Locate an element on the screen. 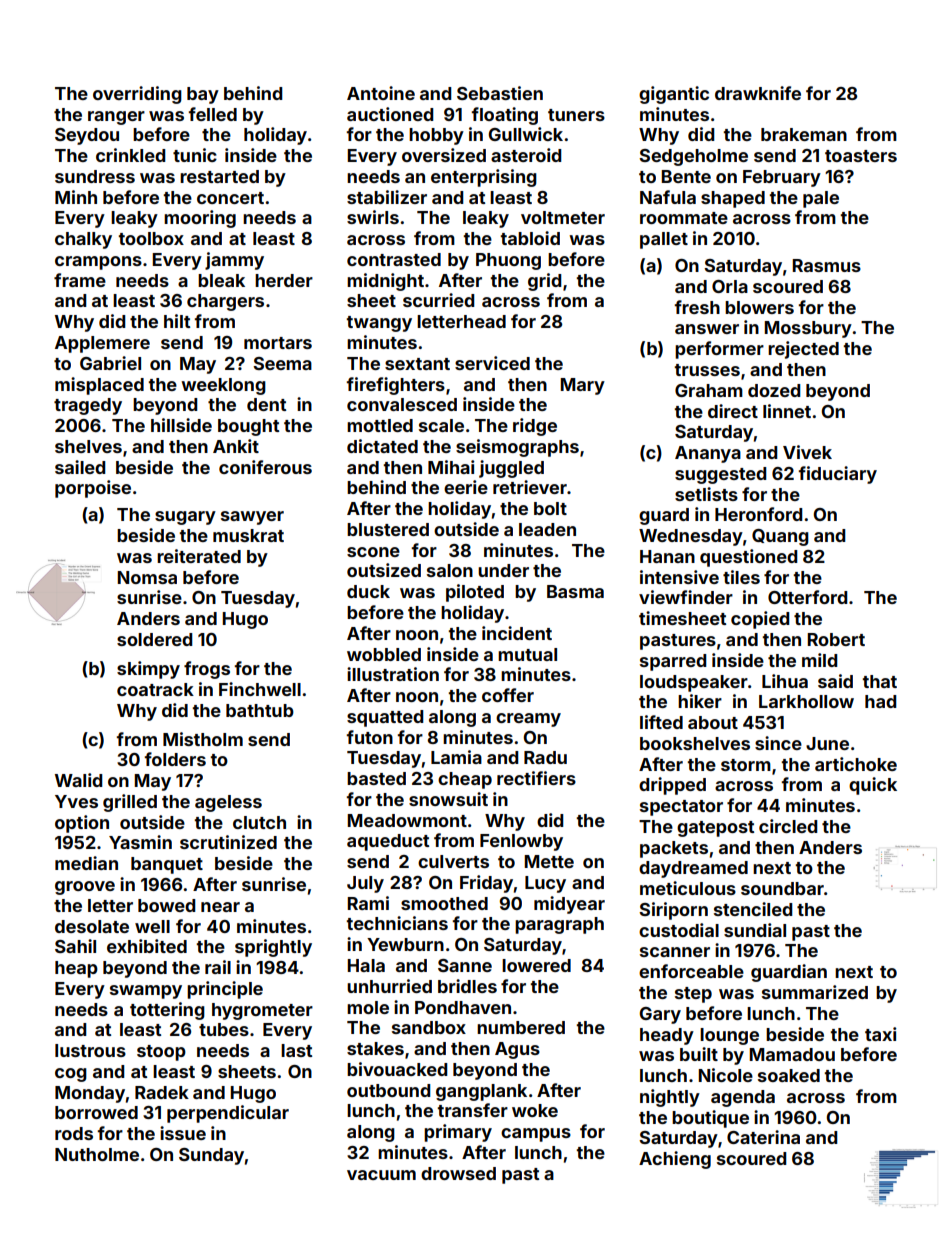 The width and height of the screenshot is (952, 1233). Hala is located at coordinates (366, 965).
